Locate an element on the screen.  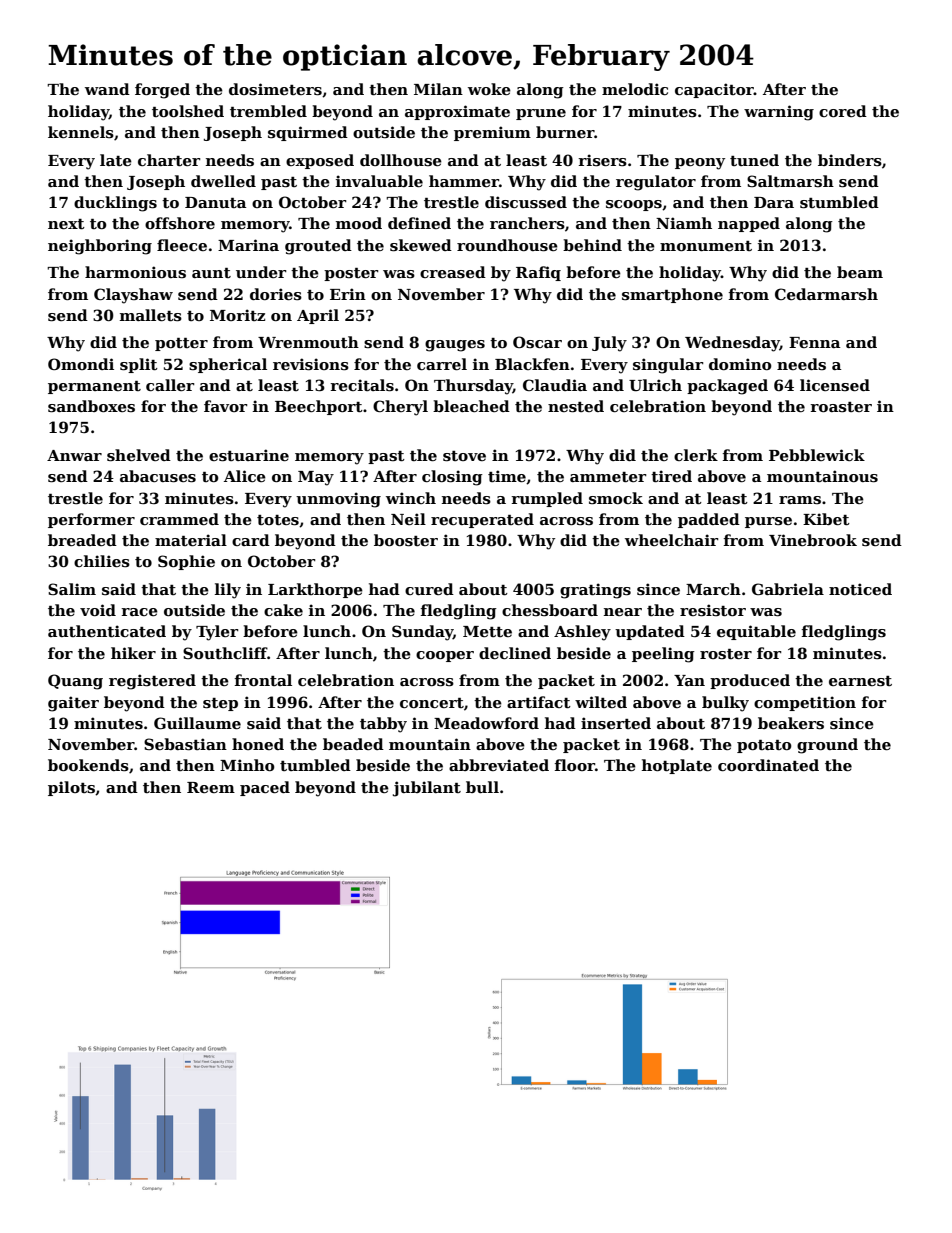
Pebblewick is located at coordinates (817, 455).
